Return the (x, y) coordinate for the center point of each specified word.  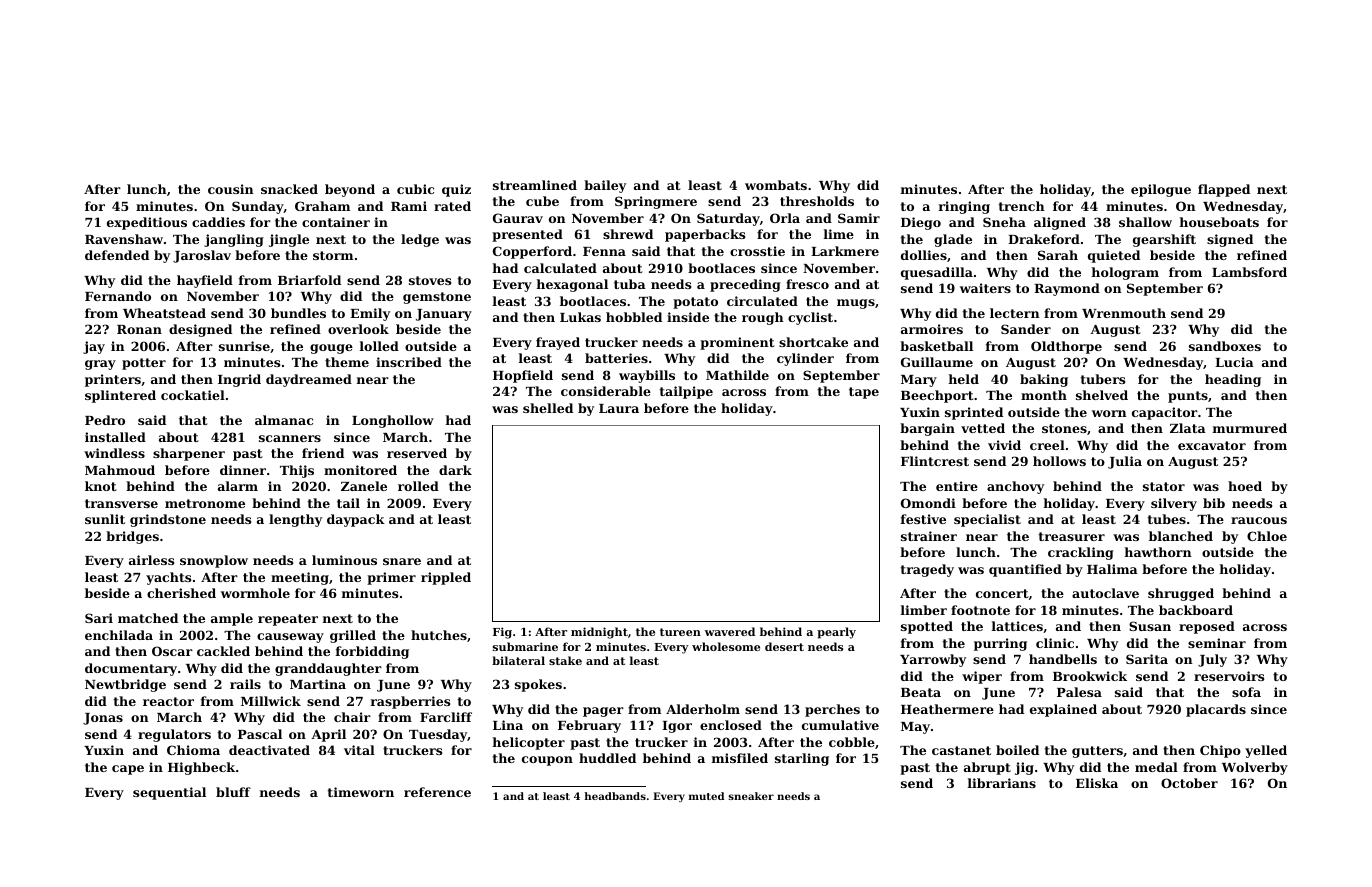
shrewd (628, 234)
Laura (619, 408)
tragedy (927, 570)
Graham (322, 206)
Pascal (260, 734)
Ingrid (239, 380)
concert (1002, 593)
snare (402, 561)
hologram (1125, 273)
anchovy (1015, 487)
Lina (508, 725)
